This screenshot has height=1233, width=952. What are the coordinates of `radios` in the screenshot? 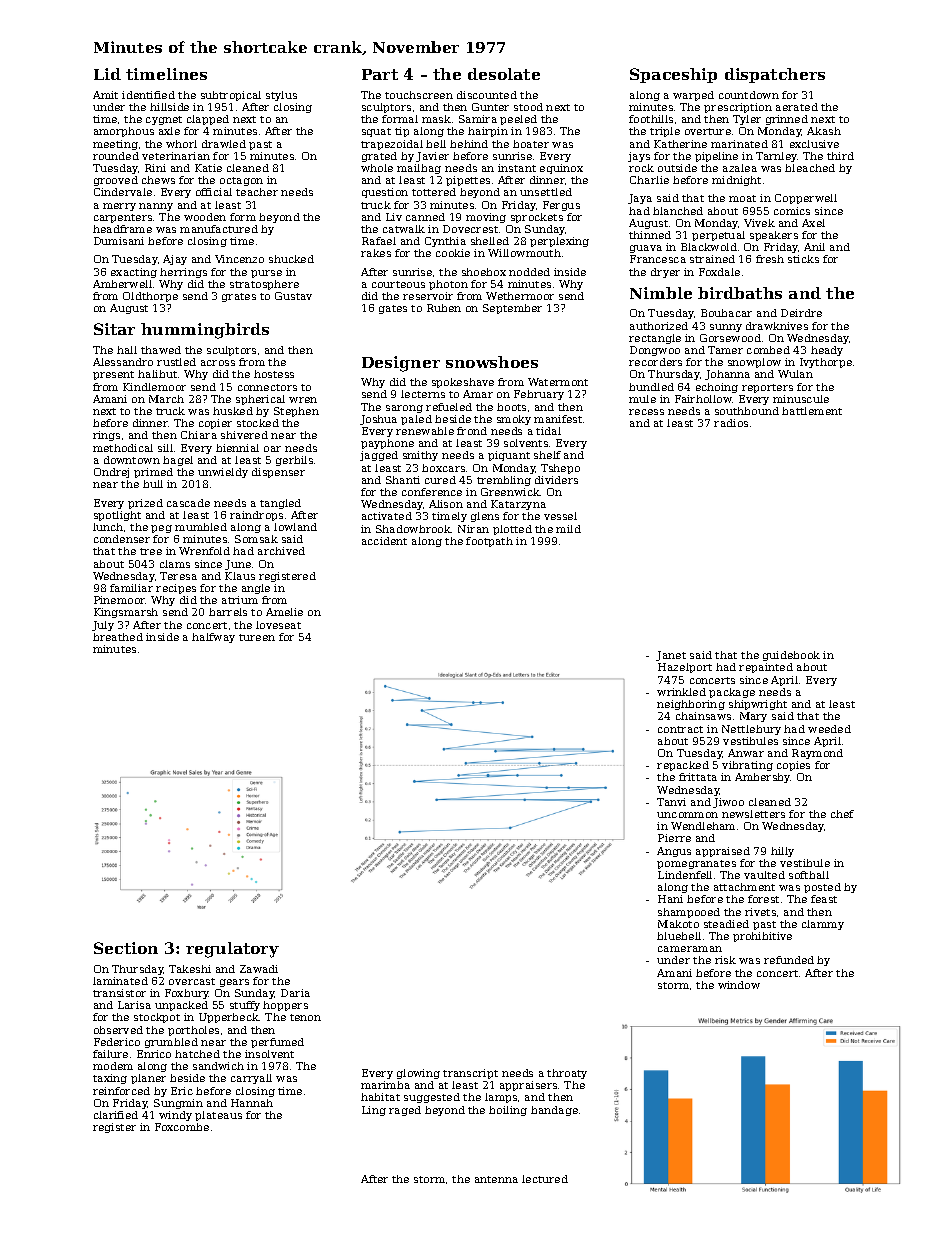 It's located at (731, 423).
